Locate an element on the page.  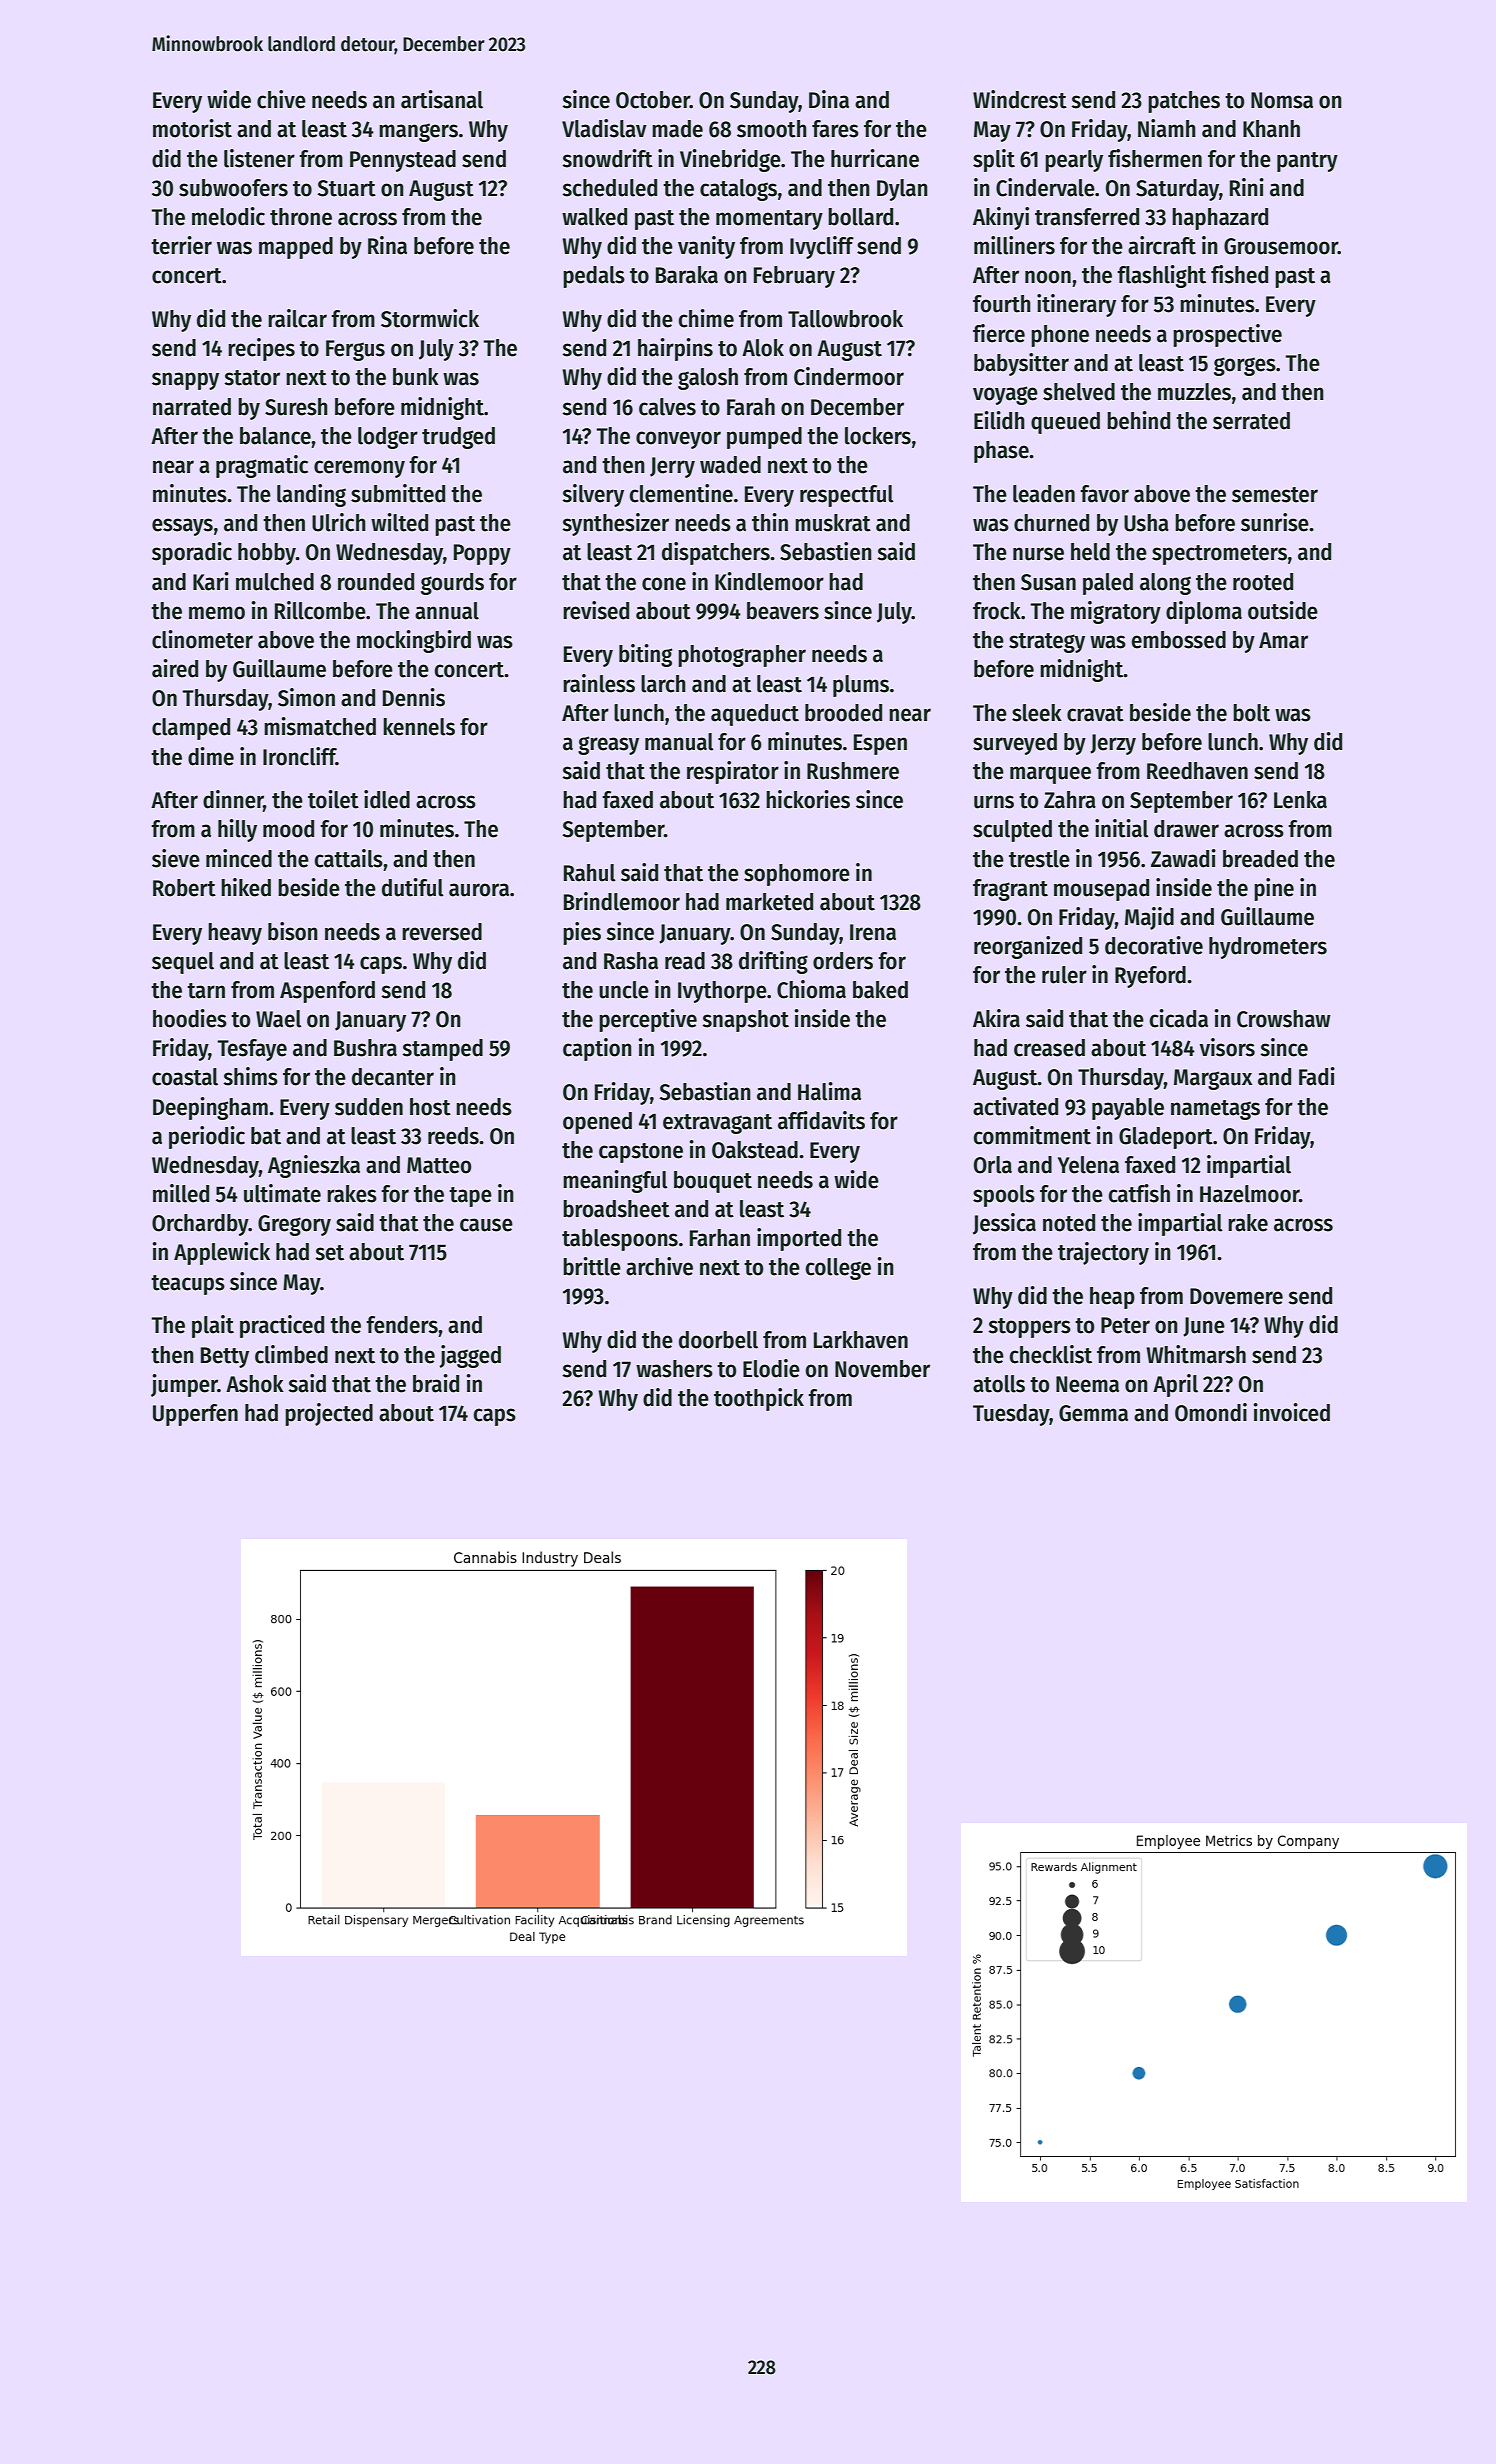
memo is located at coordinates (217, 613).
